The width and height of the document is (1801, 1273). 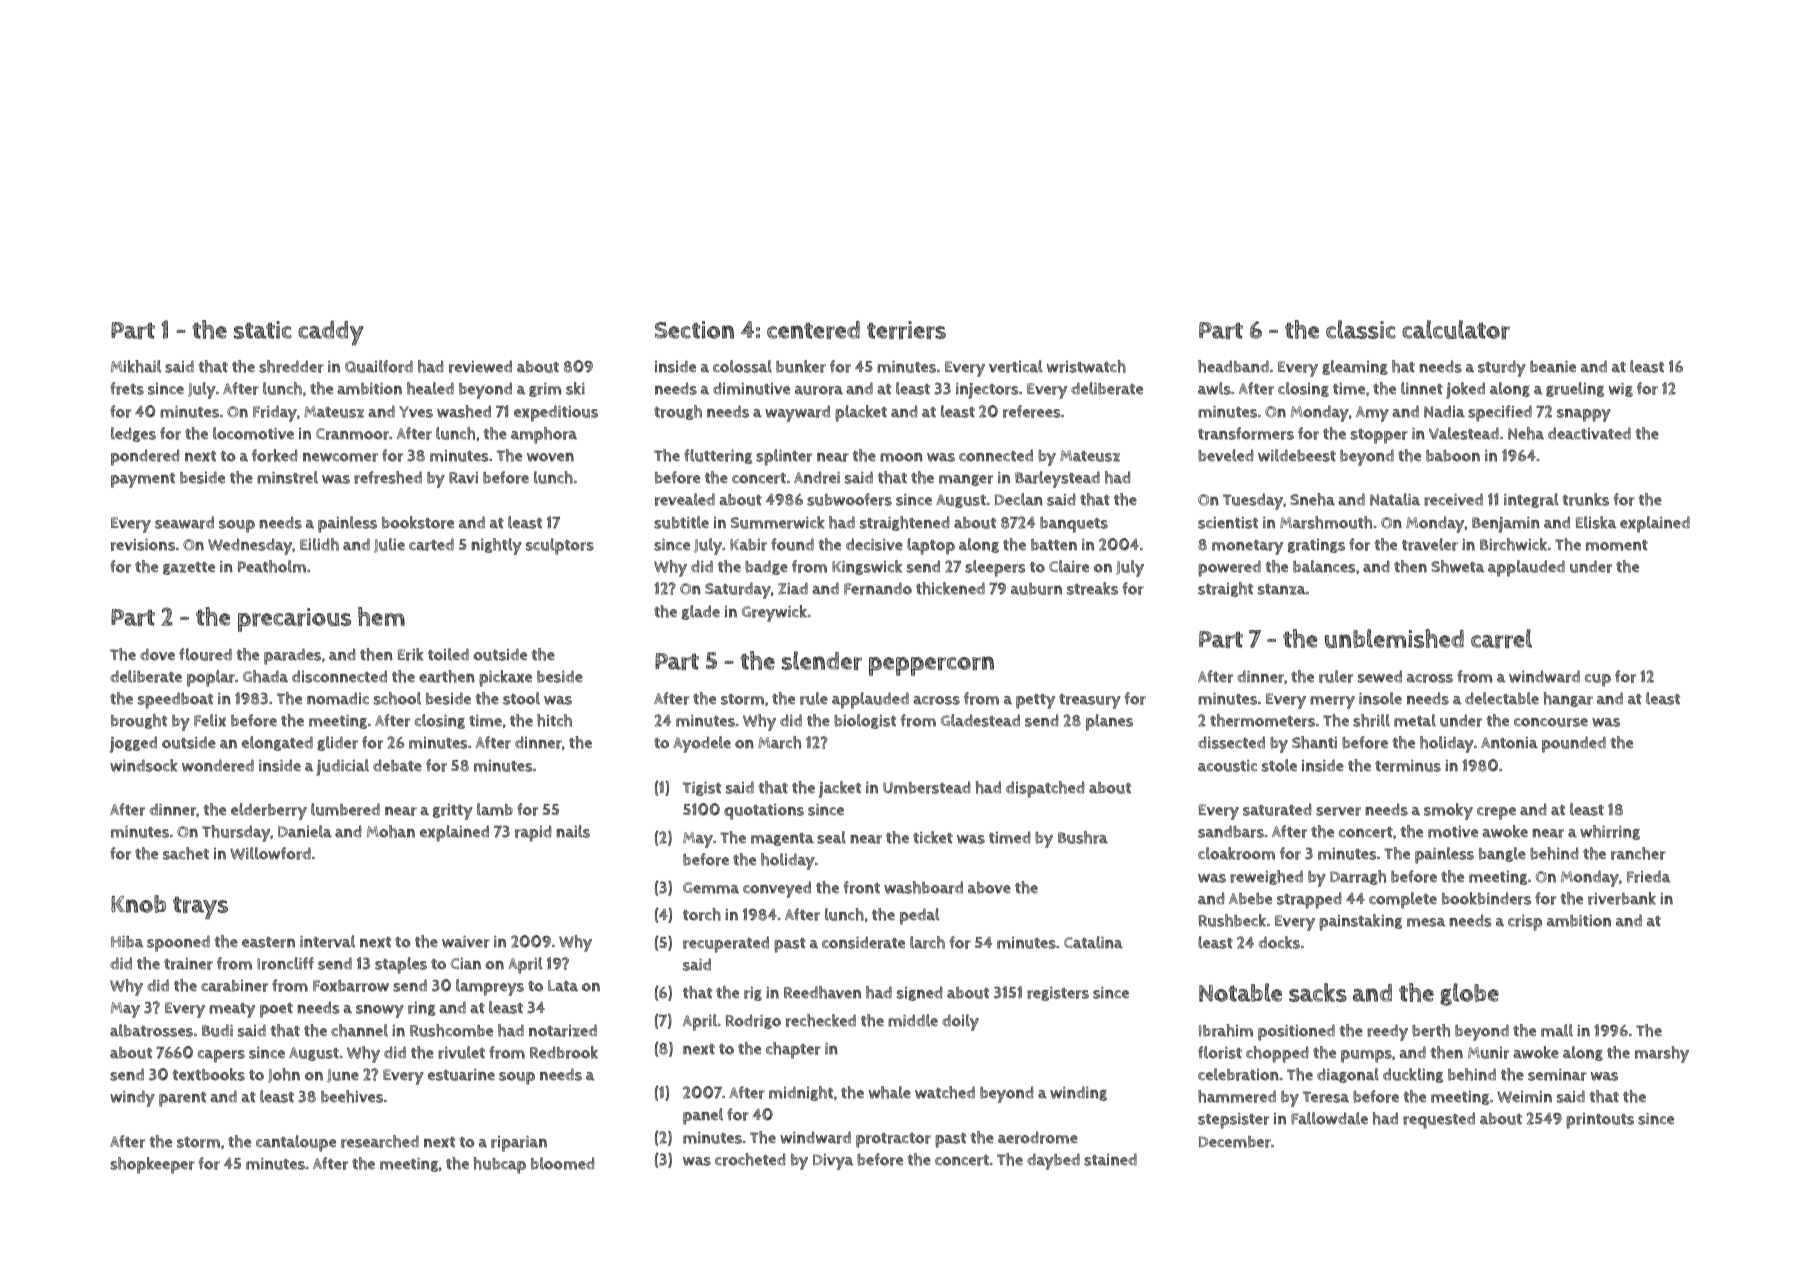 I want to click on carrel, so click(x=1501, y=638).
